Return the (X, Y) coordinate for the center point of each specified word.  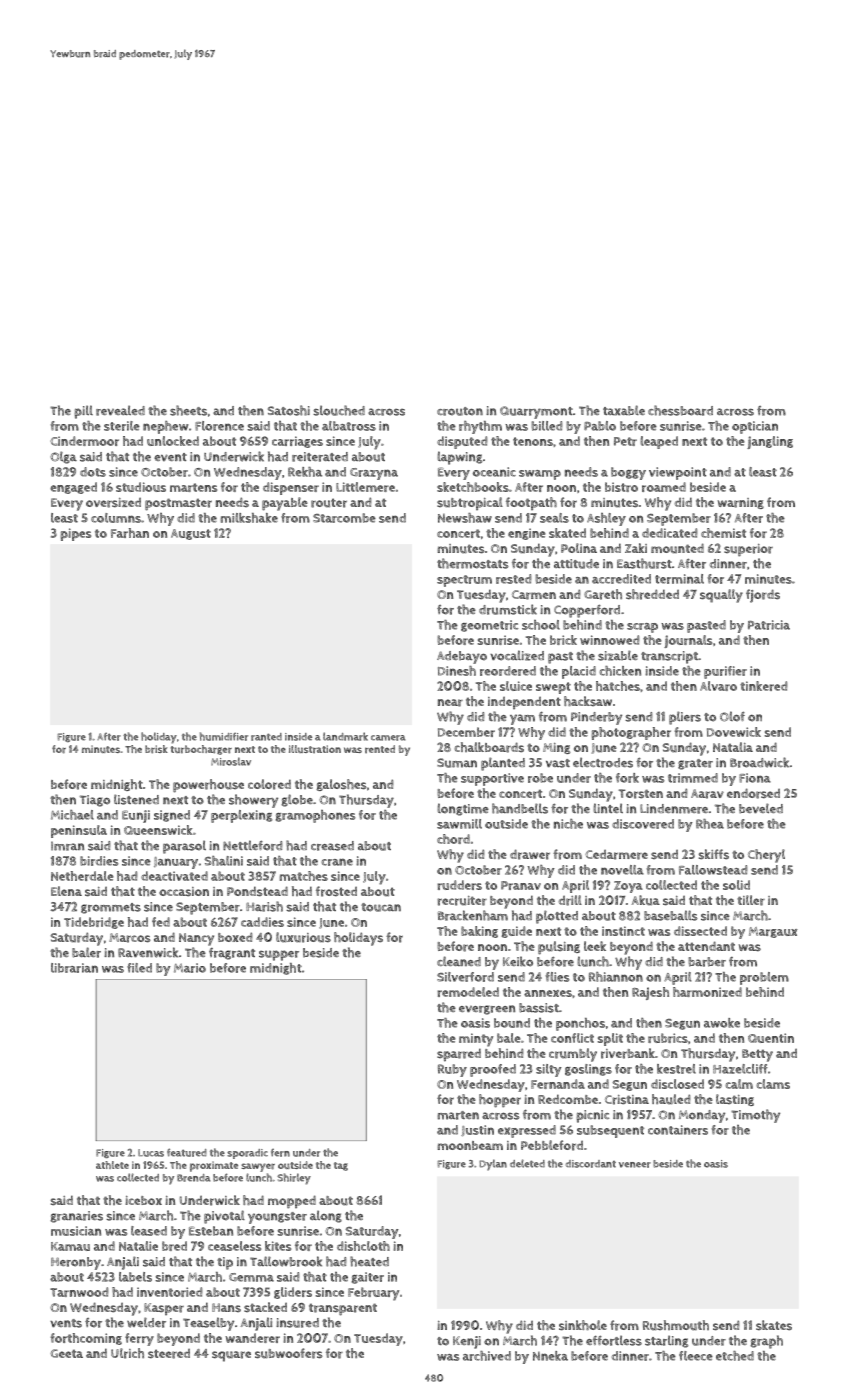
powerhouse (208, 786)
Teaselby (208, 1324)
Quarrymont (536, 412)
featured (187, 1152)
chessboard (680, 410)
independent (524, 703)
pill (83, 412)
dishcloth (363, 1246)
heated (369, 1261)
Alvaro (718, 686)
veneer (635, 1165)
